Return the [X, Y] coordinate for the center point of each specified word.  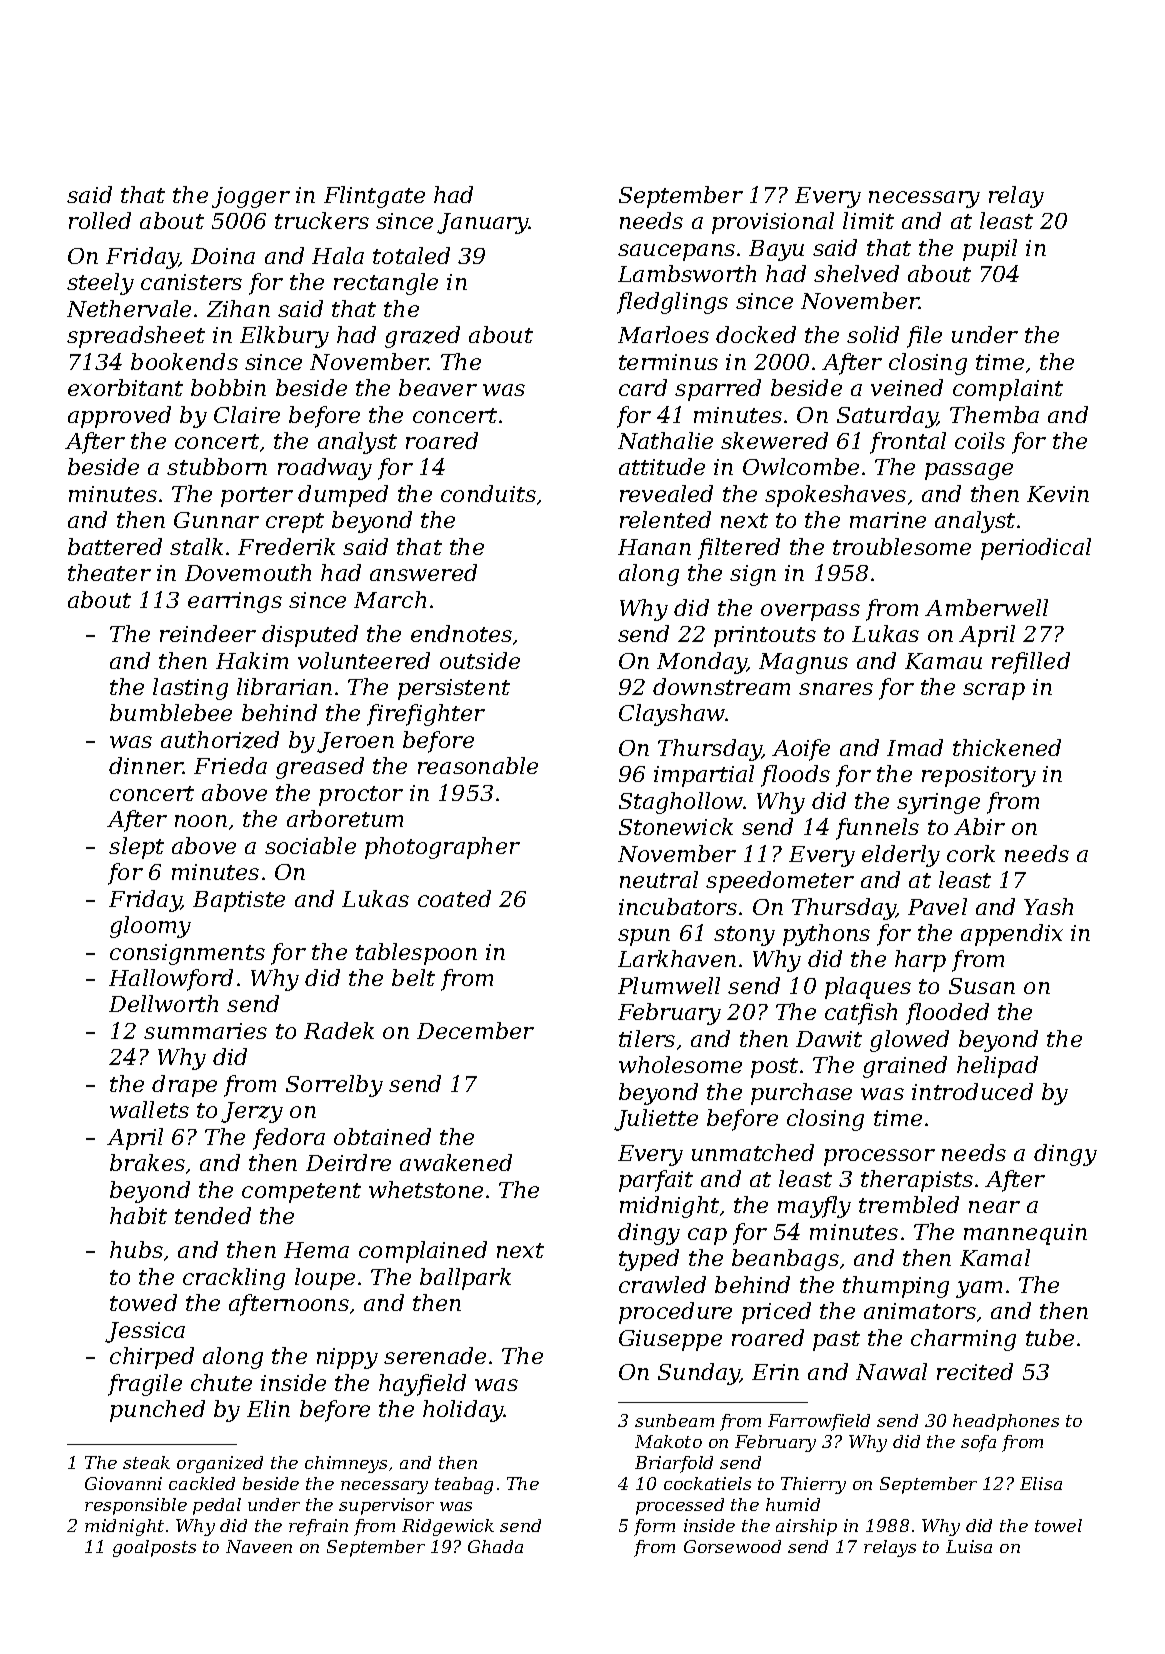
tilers [647, 1038]
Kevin [1058, 494]
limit [868, 220]
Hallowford [171, 980]
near [994, 1207]
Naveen [259, 1546]
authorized [220, 740]
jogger [251, 197]
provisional [773, 223]
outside [480, 660]
